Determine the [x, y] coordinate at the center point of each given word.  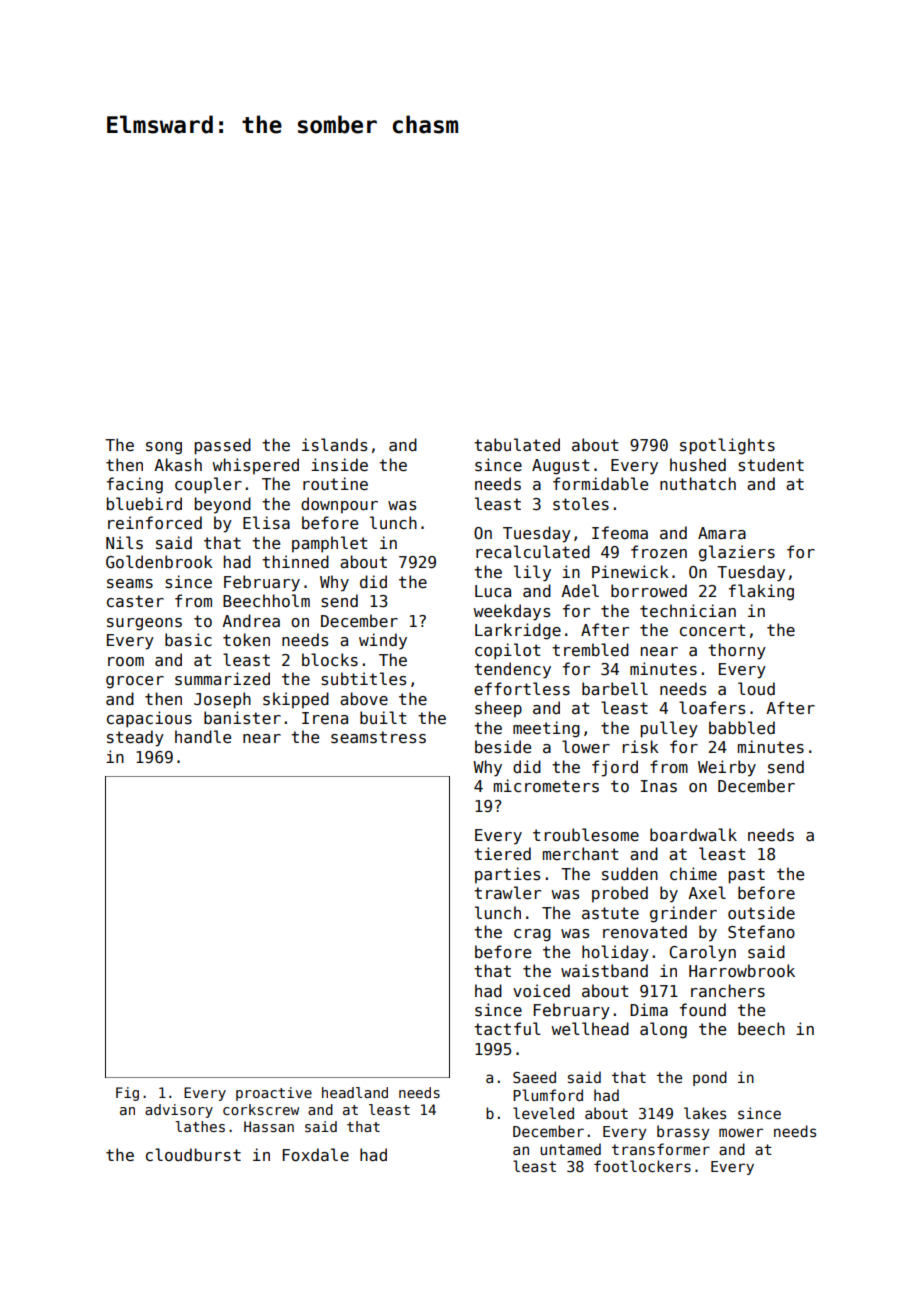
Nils [124, 543]
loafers [712, 708]
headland [355, 1092]
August [561, 467]
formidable [600, 483]
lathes [200, 1126]
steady [135, 738]
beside [503, 747]
